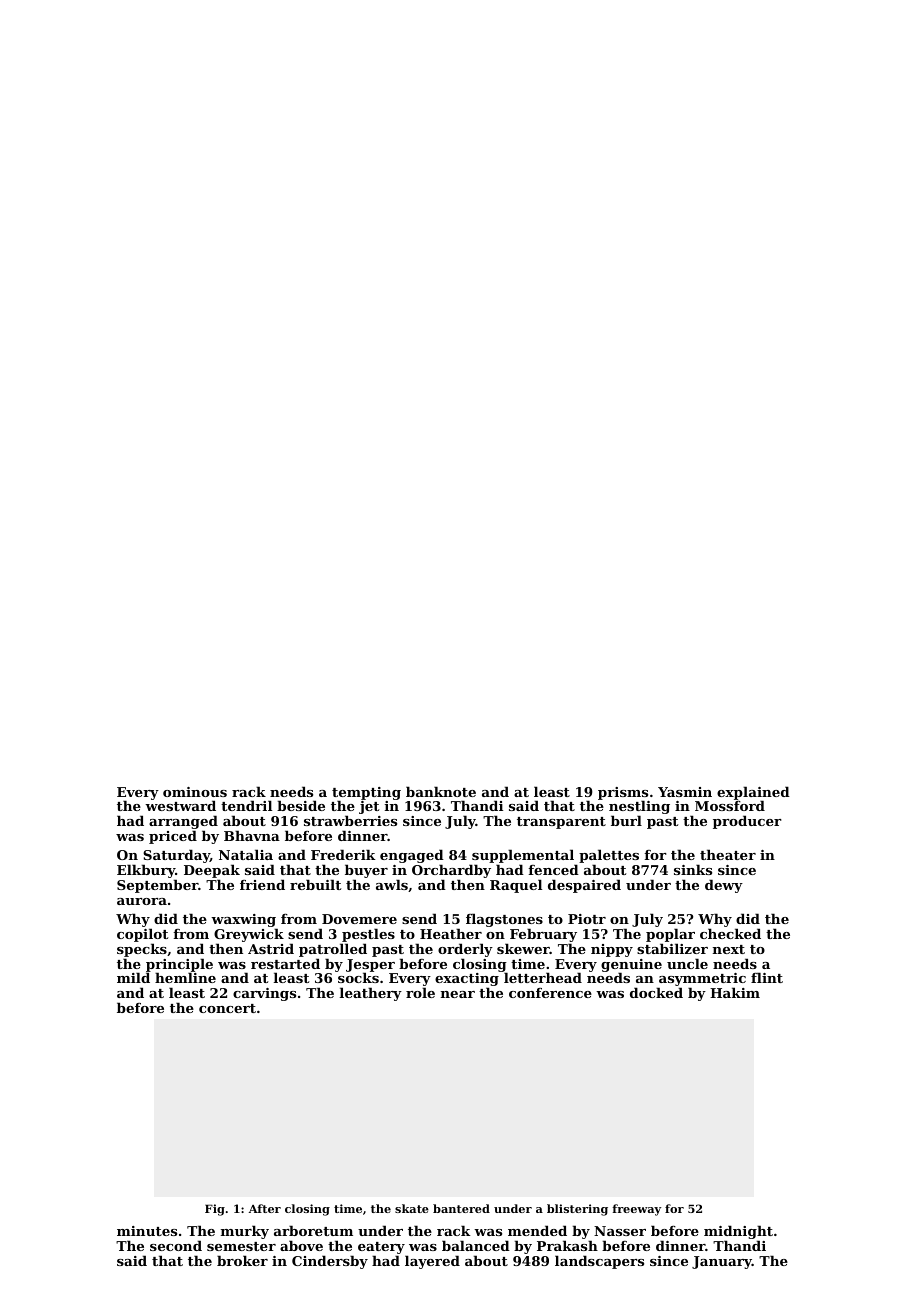  Describe the element at coordinates (670, 935) in the page. I see `poplar` at that location.
